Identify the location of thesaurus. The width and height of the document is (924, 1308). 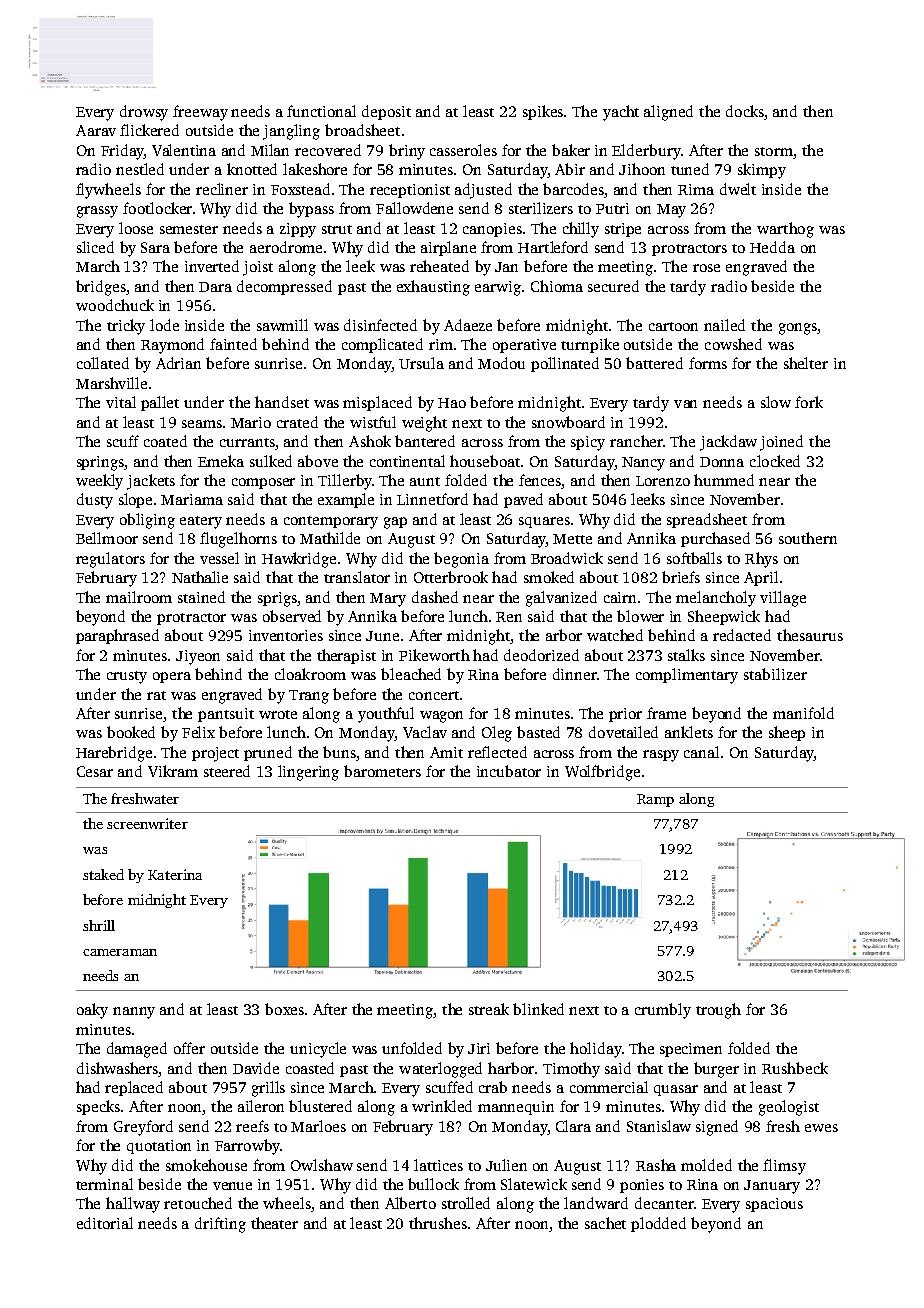
(810, 635).
